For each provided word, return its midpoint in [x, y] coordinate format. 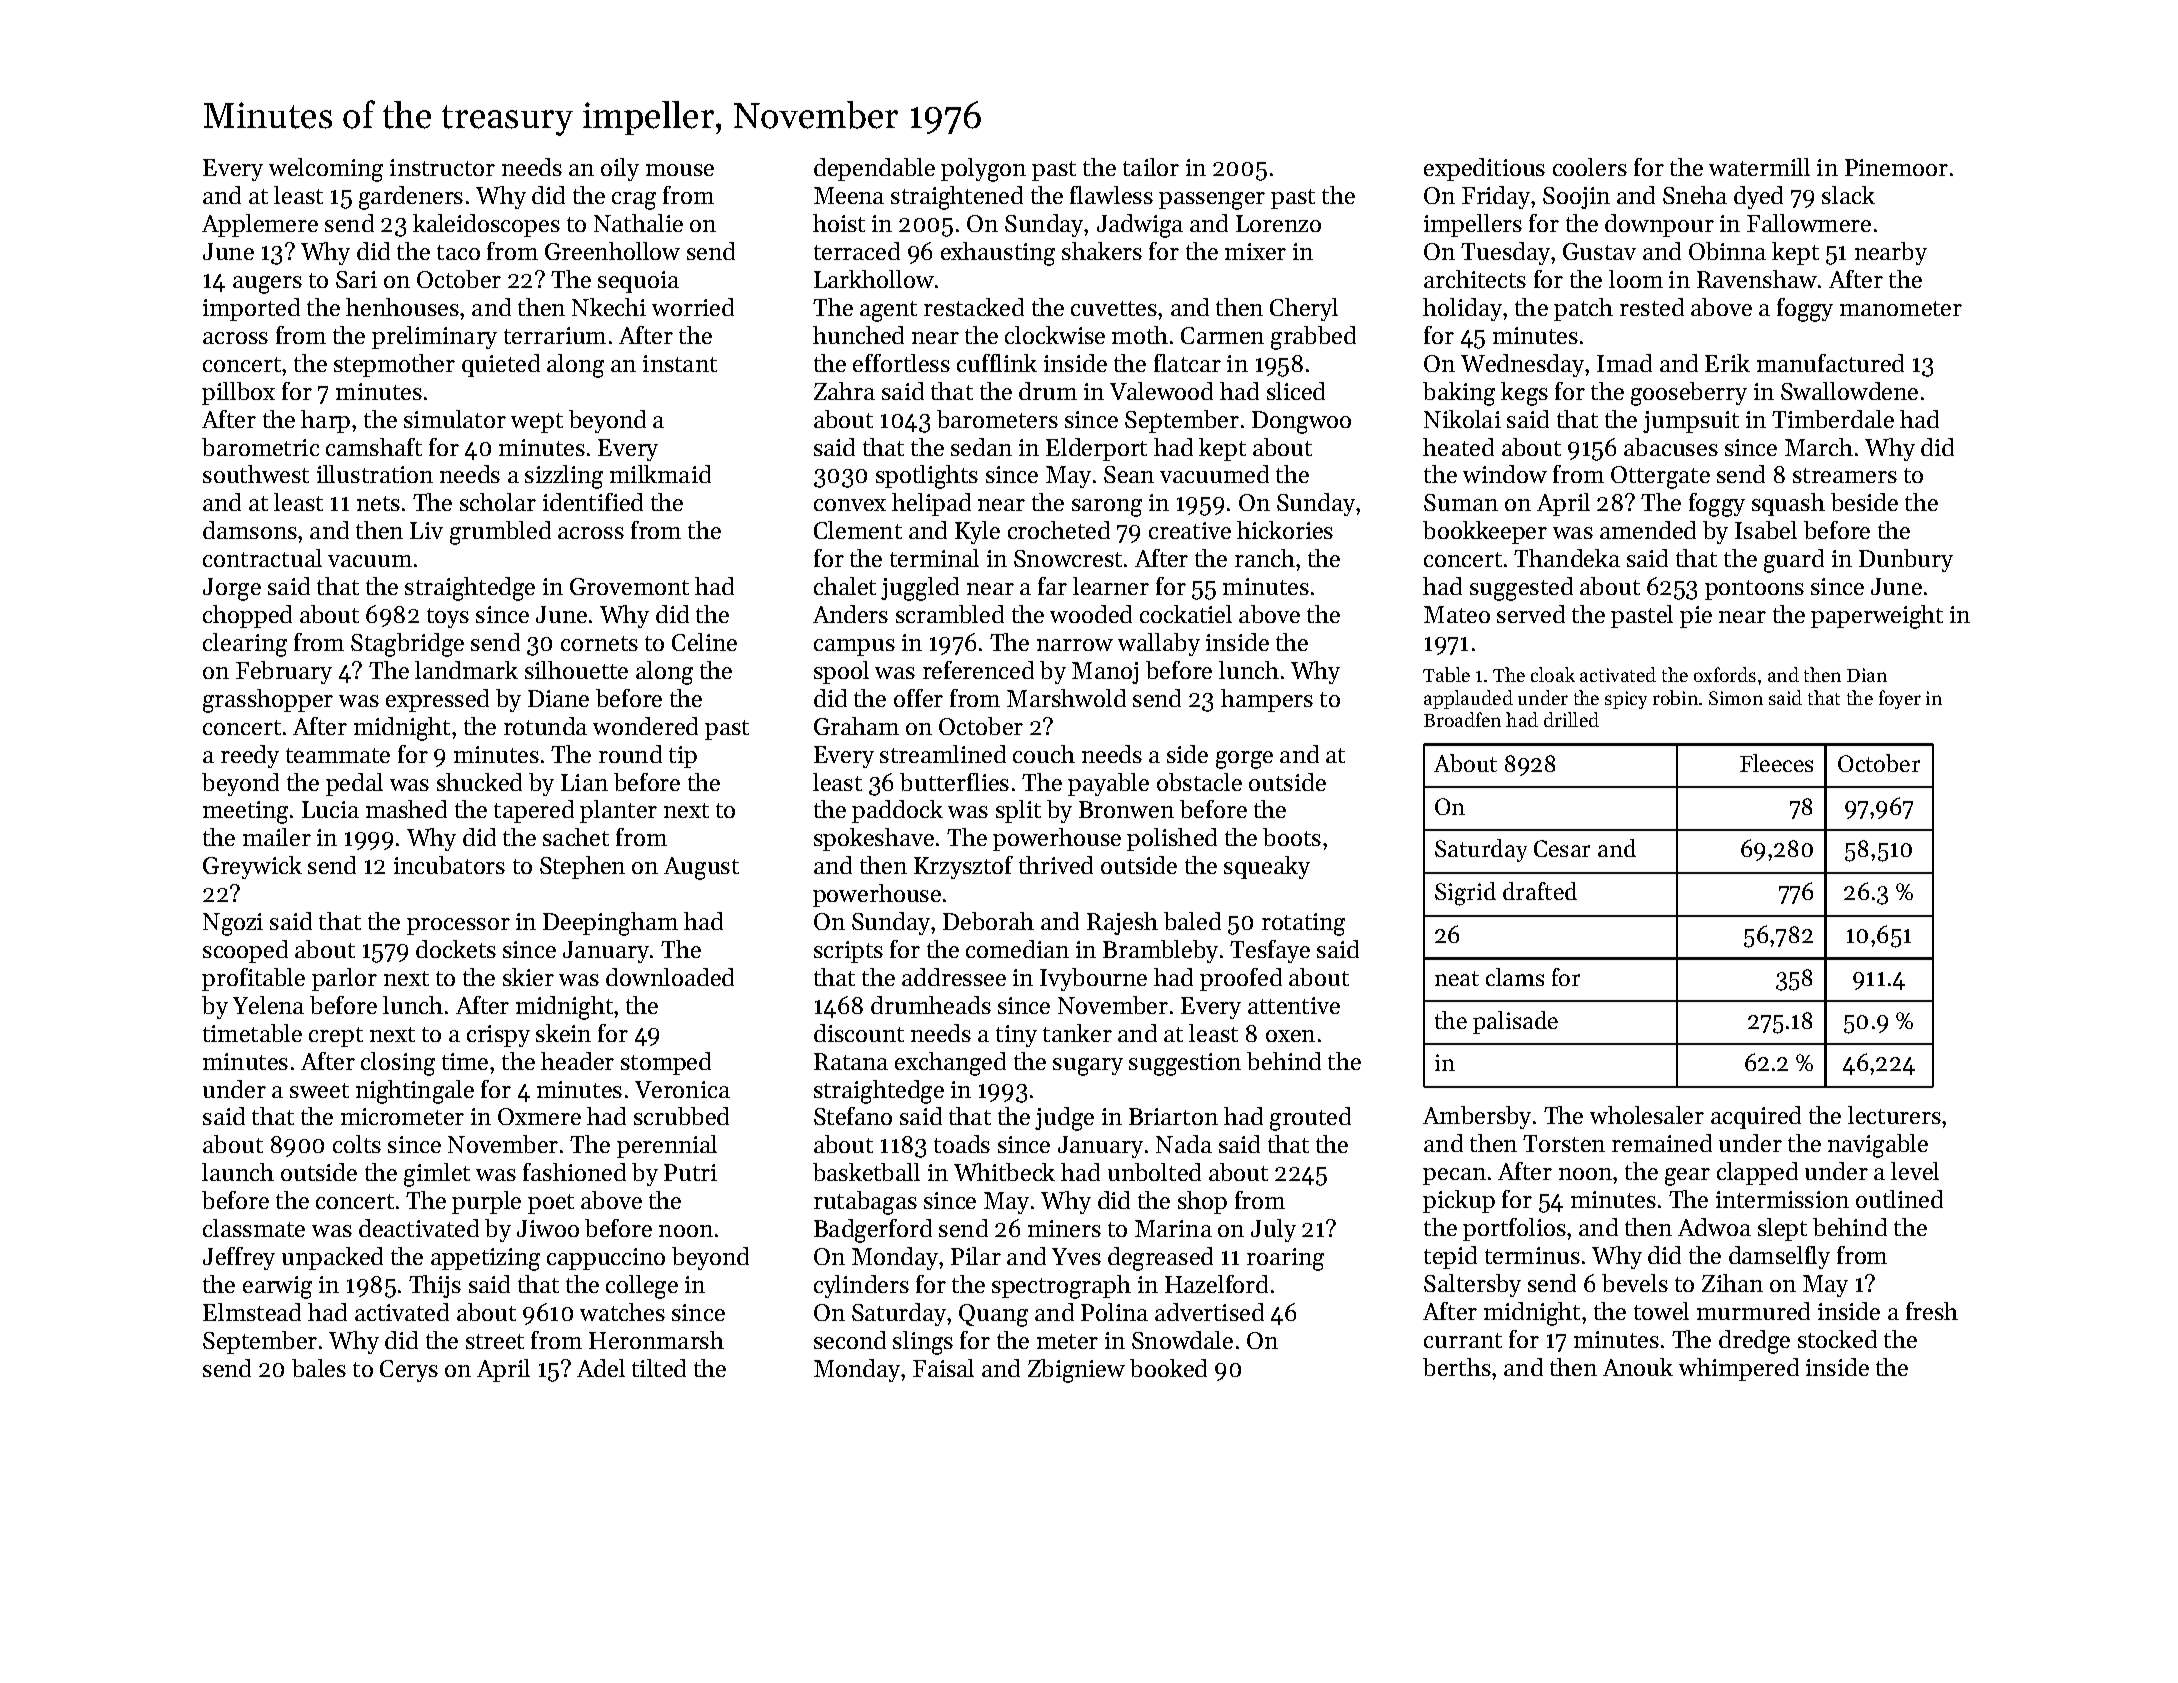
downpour [1659, 225]
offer [918, 698]
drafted [1540, 891]
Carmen [1222, 335]
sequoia [638, 282]
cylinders [861, 1286]
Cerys [409, 1371]
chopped [247, 616]
